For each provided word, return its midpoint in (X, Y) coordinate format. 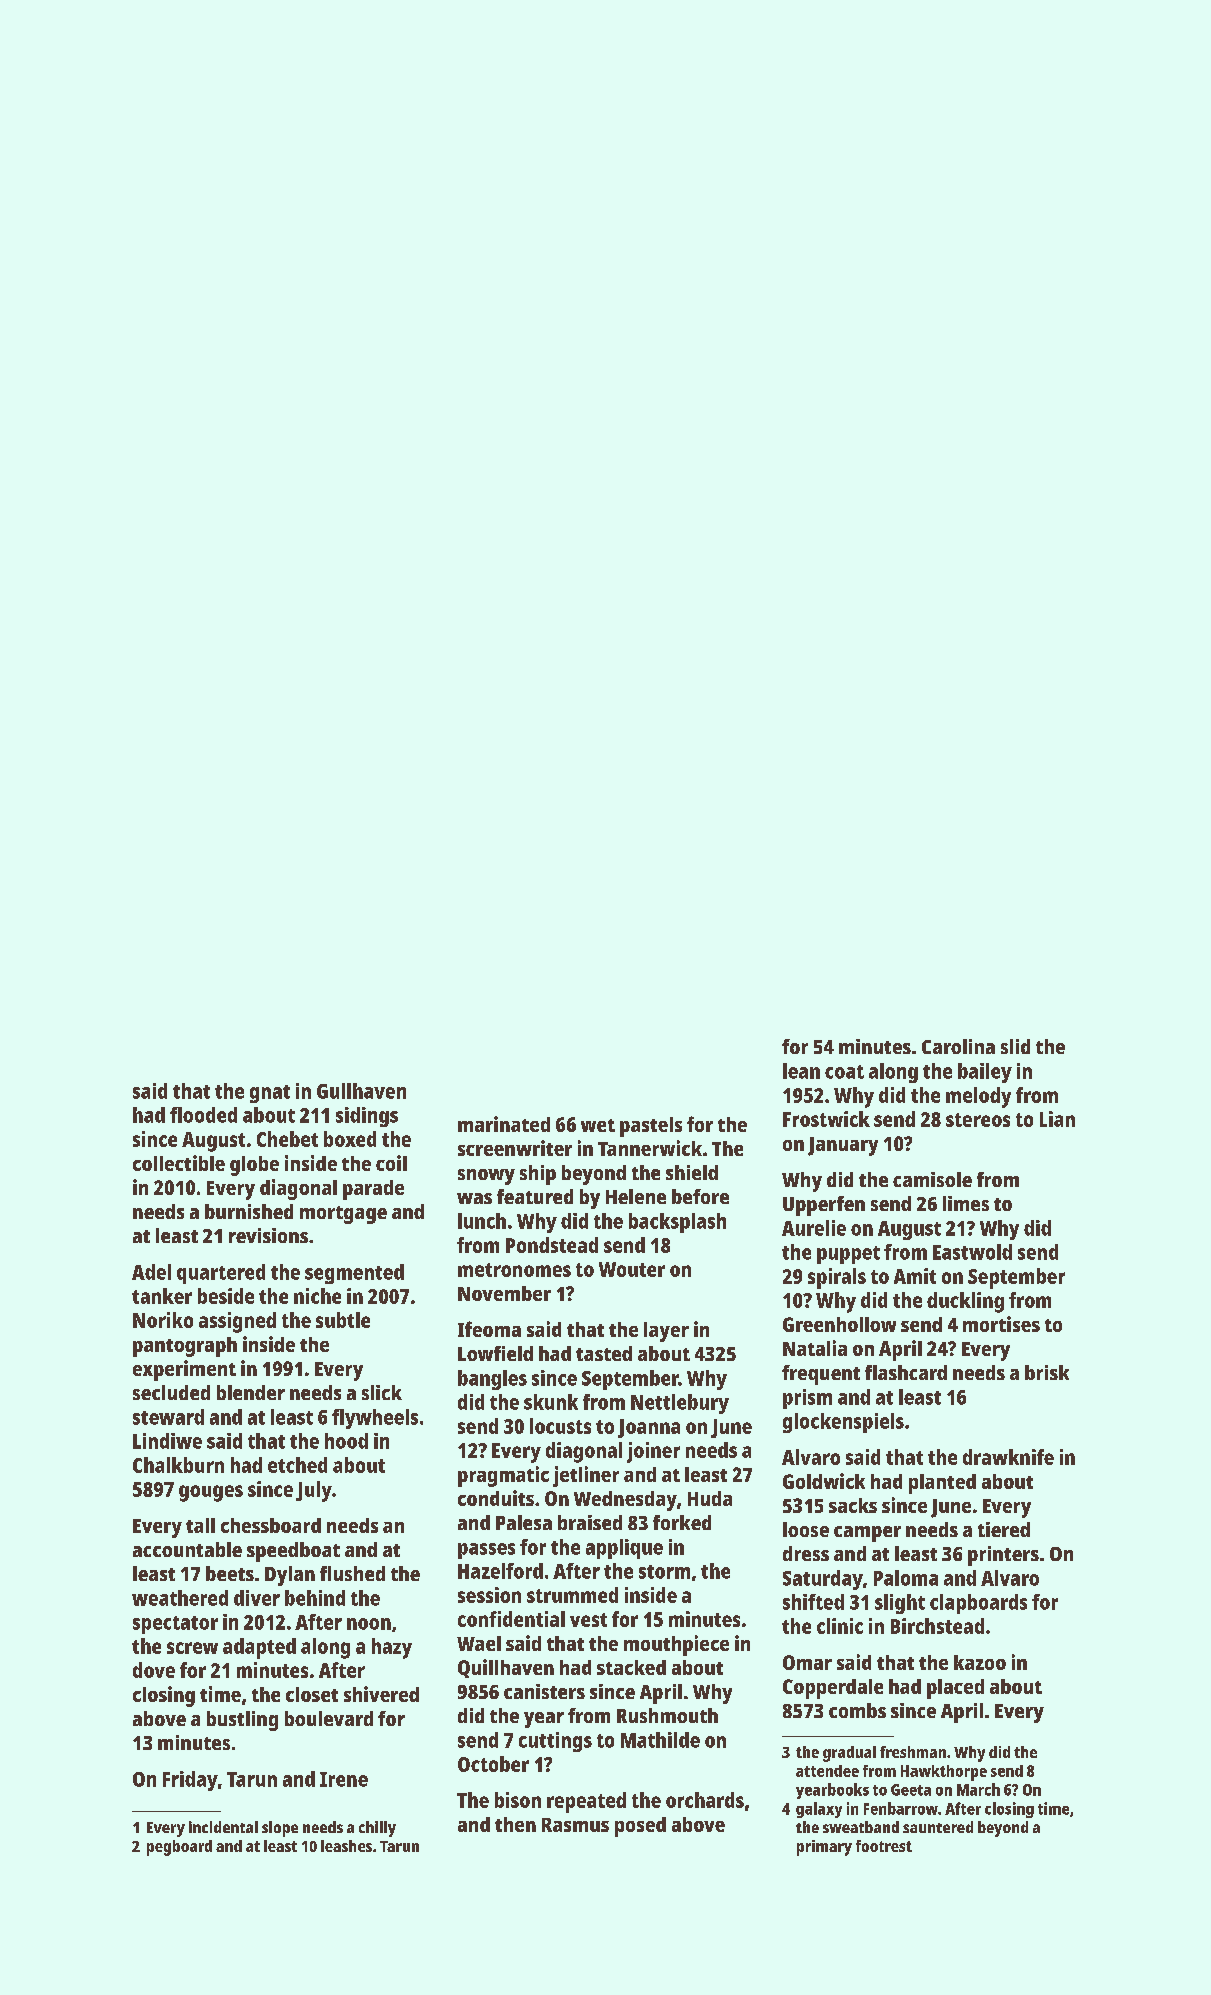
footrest (884, 1846)
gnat (270, 1094)
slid (1015, 1046)
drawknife (1008, 1457)
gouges (211, 1493)
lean (801, 1071)
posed (640, 1827)
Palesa (524, 1522)
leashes (346, 1846)
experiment (184, 1370)
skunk (551, 1402)
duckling (965, 1302)
